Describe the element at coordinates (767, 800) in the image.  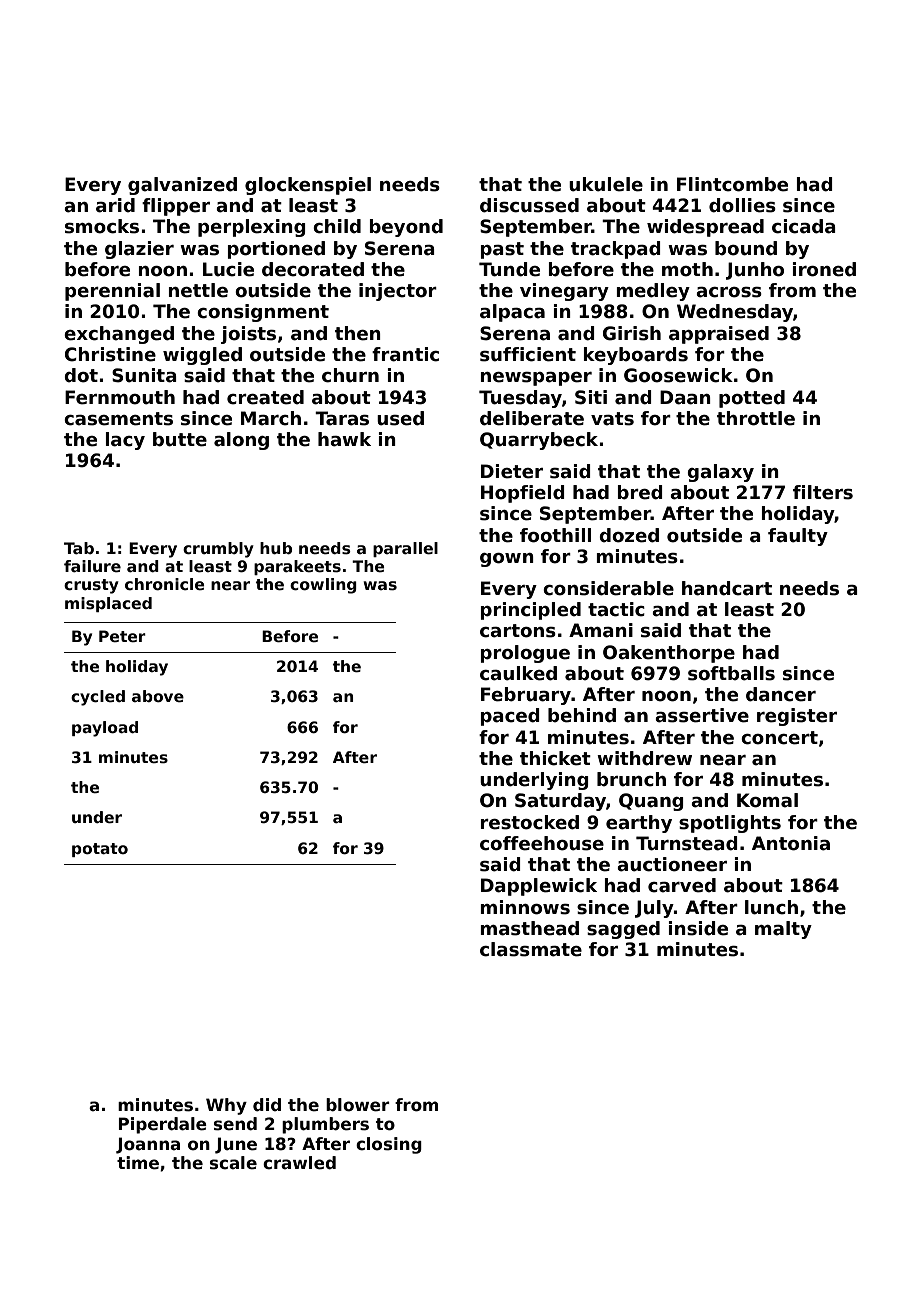
I see `Komal` at that location.
